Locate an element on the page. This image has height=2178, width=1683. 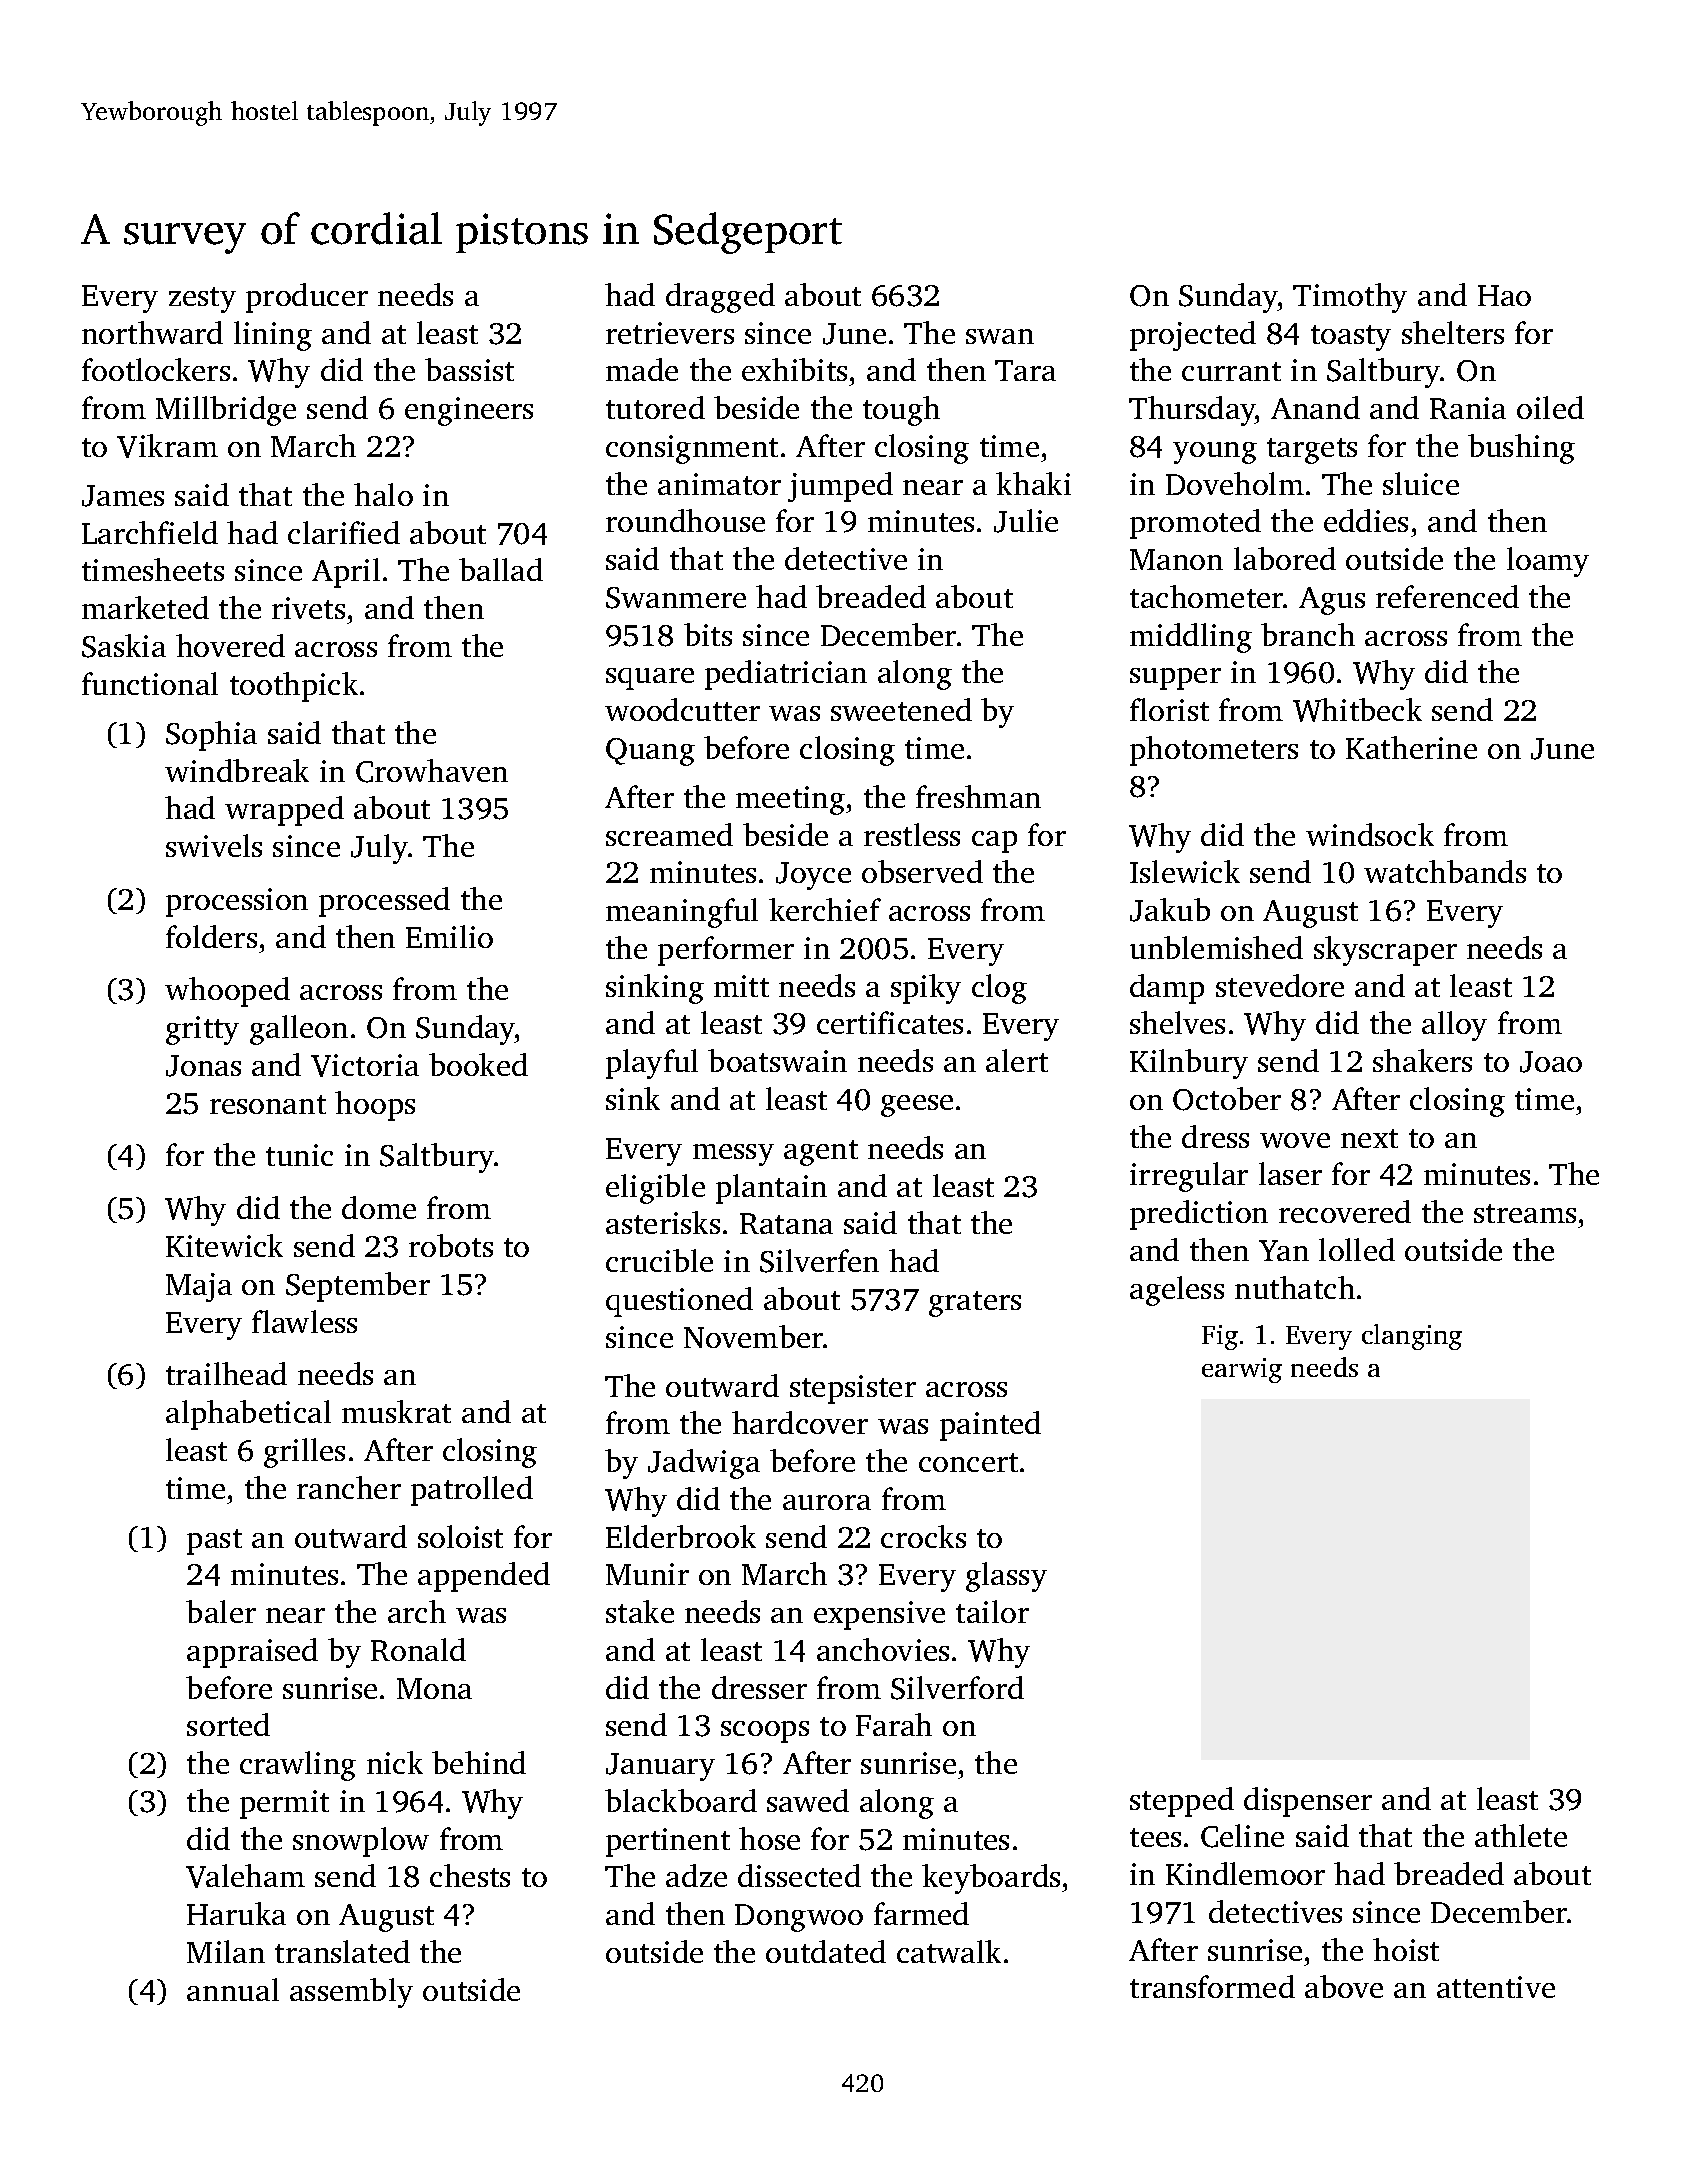
dragged is located at coordinates (720, 298).
